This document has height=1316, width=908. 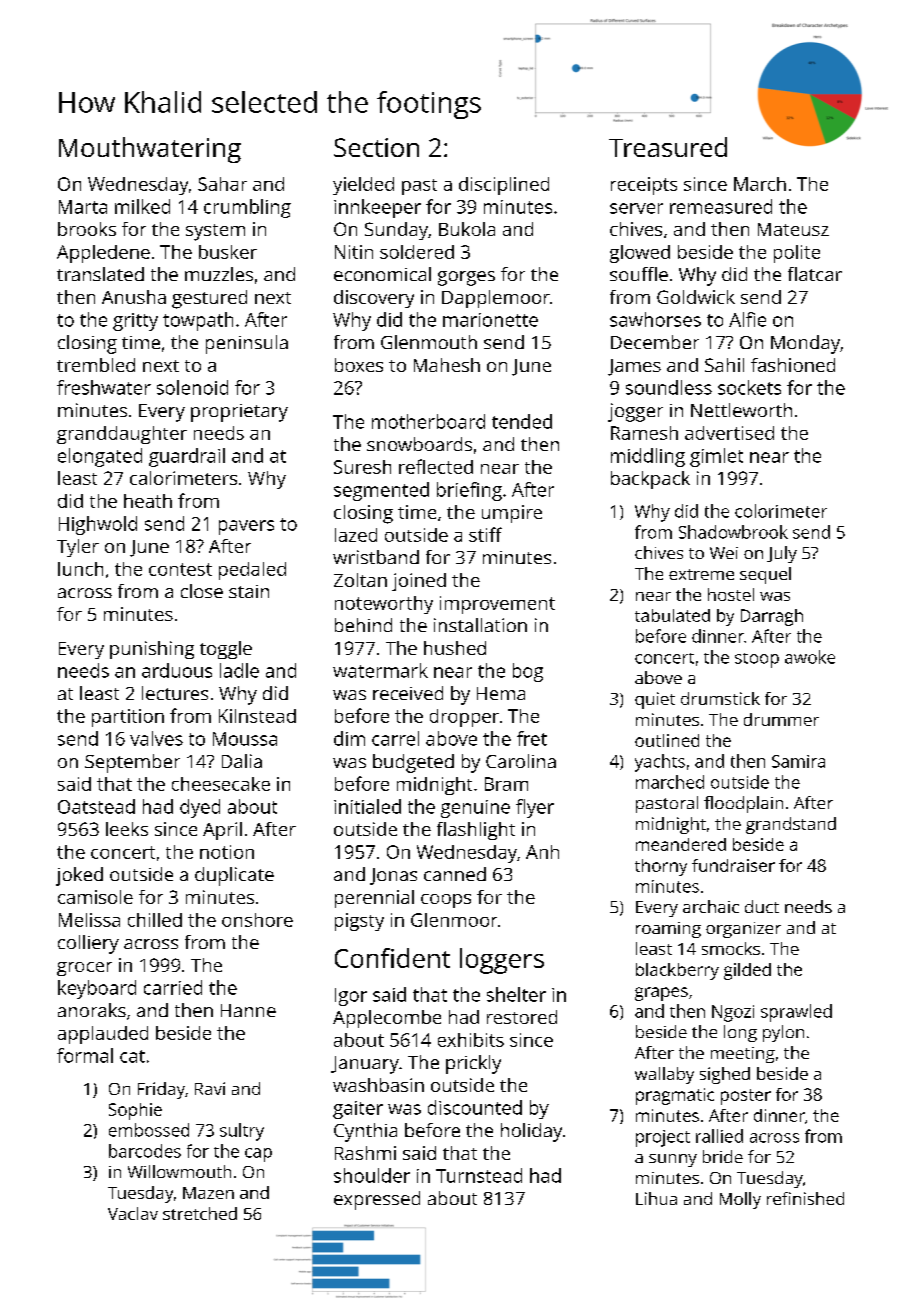 What do you see at coordinates (221, 784) in the document?
I see `cheesecake` at bounding box center [221, 784].
